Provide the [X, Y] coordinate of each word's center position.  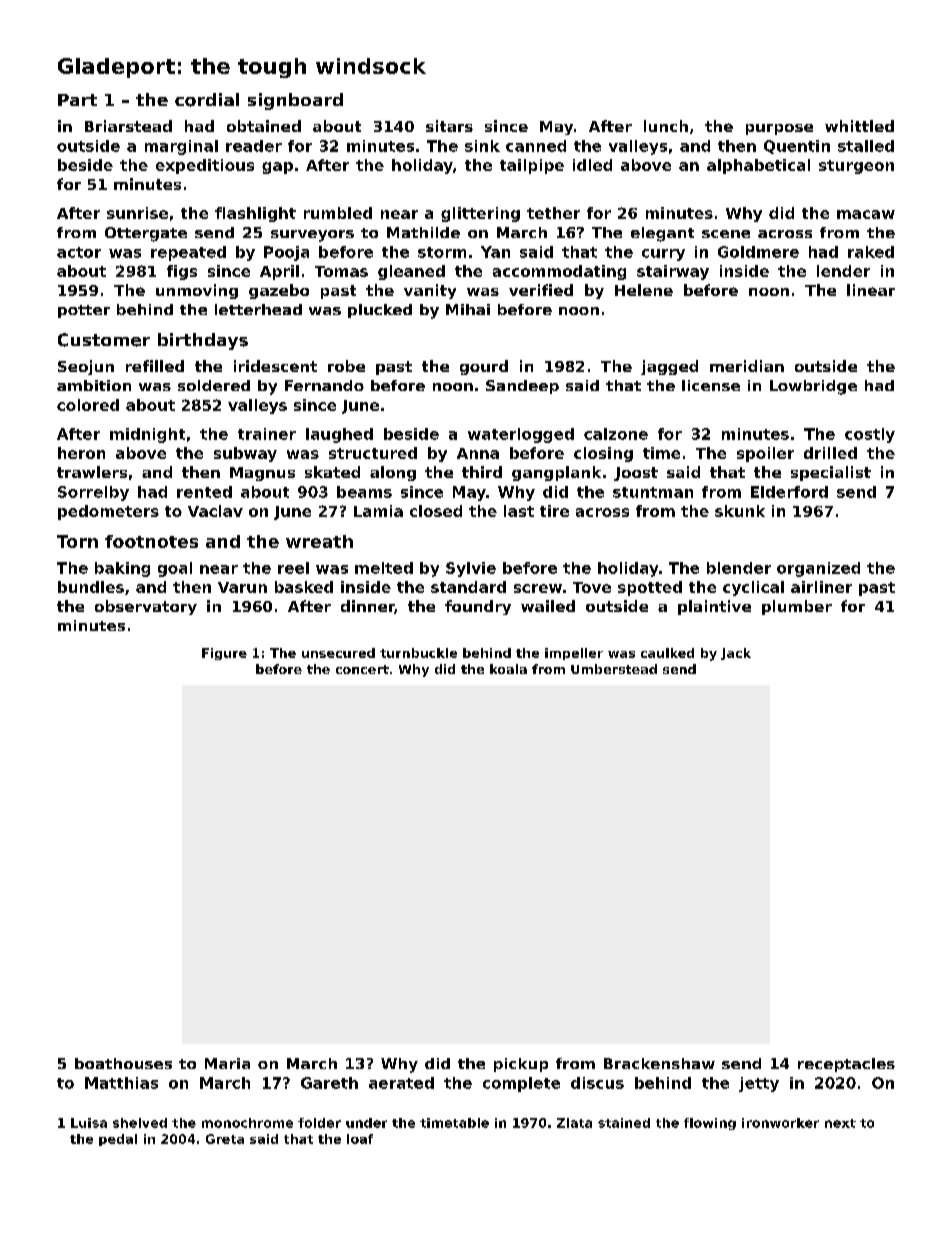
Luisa [89, 1123]
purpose [779, 129]
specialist [831, 473]
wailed [548, 606]
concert [362, 669]
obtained [264, 126]
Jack [736, 654]
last [519, 511]
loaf [360, 1139]
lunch [666, 126]
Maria [227, 1063]
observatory [146, 607]
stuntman [653, 492]
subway [245, 454]
